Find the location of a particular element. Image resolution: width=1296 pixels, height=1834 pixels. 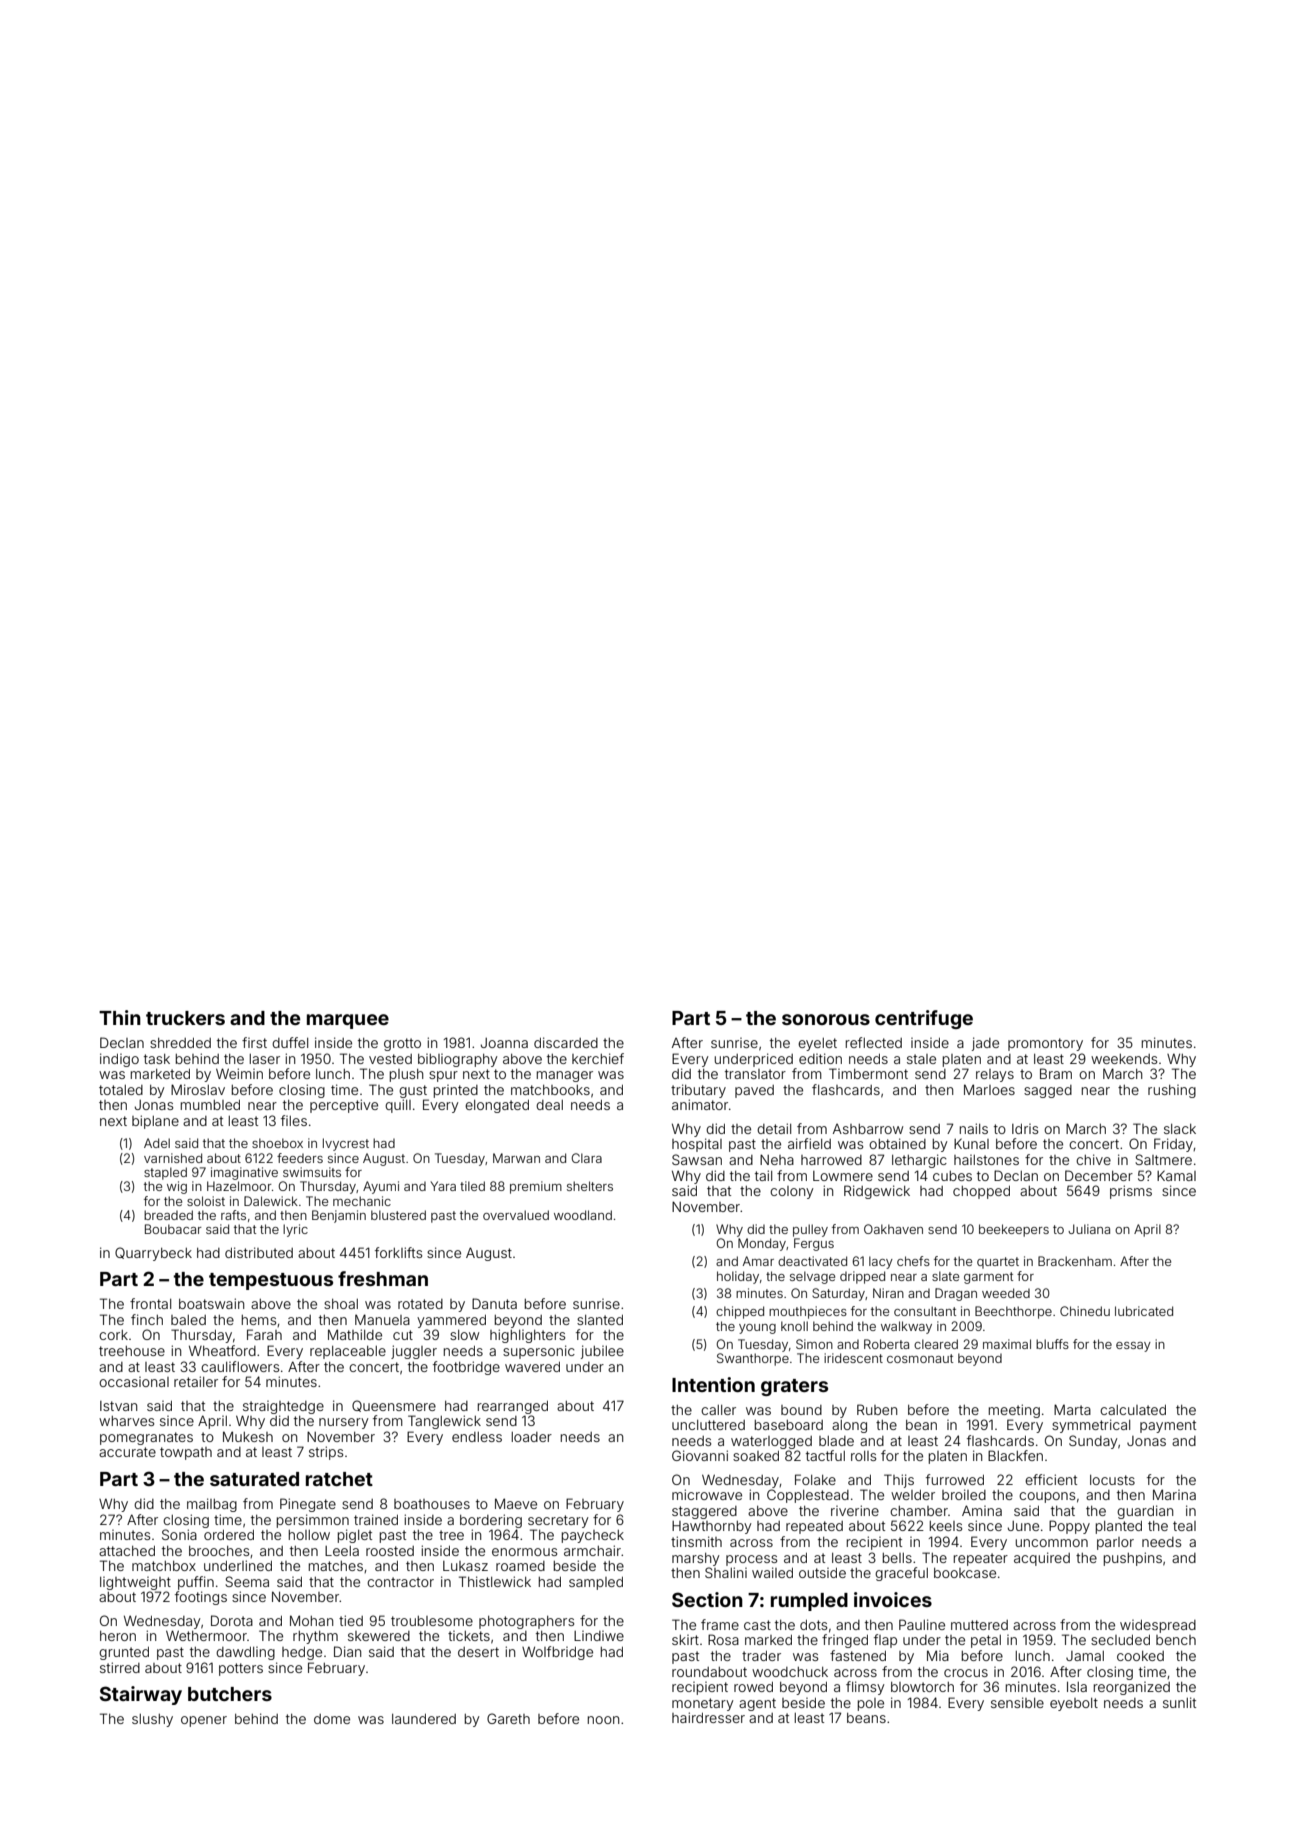

acquired is located at coordinates (1042, 1559).
